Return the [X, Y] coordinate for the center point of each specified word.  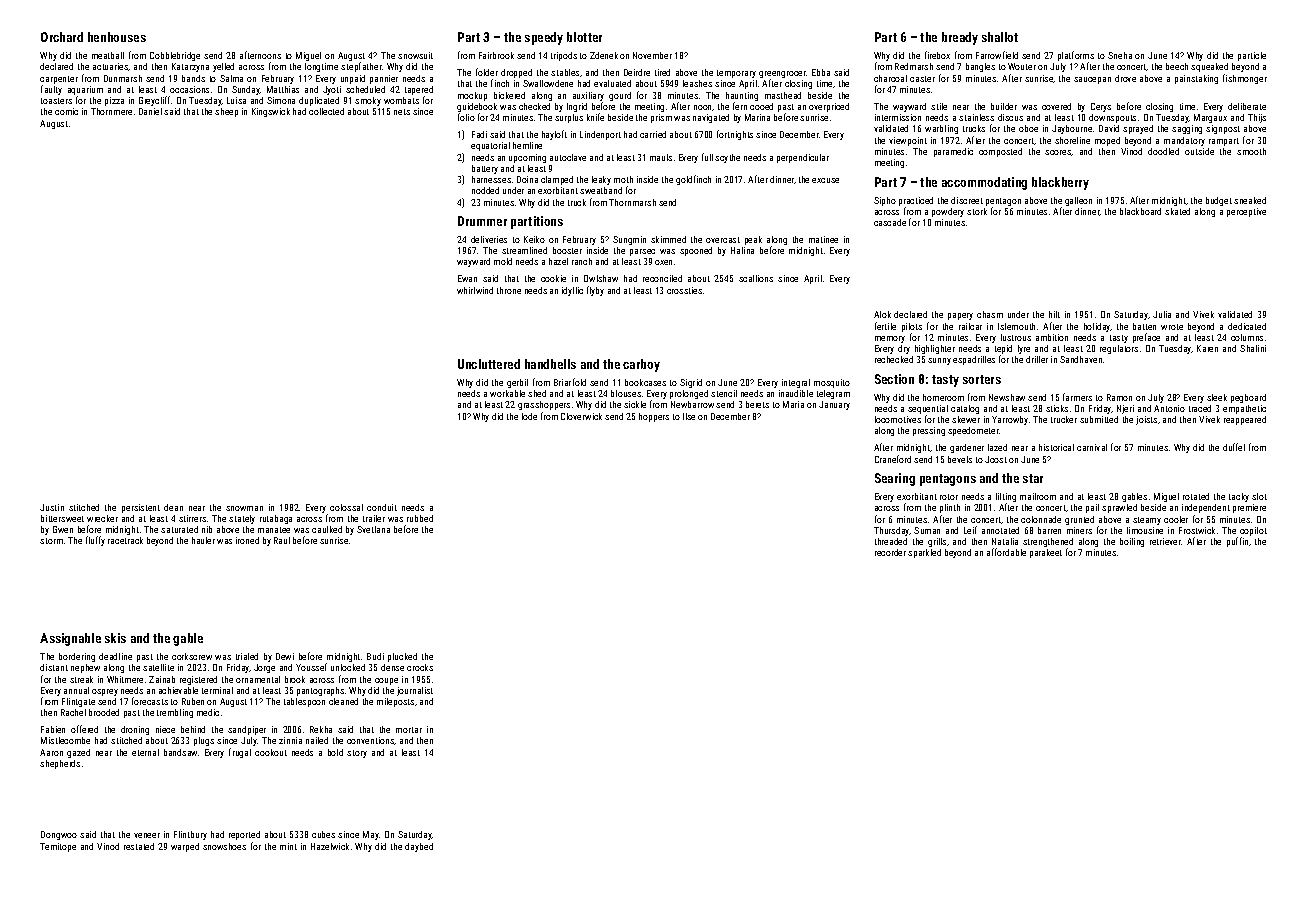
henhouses [117, 37]
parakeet [1046, 553]
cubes [323, 834]
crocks [420, 667]
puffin [1237, 542]
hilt [1054, 314]
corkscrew [192, 656]
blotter [584, 37]
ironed [247, 540]
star [1033, 478]
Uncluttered [489, 364]
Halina [742, 250]
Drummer [482, 221]
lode [529, 416]
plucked [402, 657]
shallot [1000, 37]
